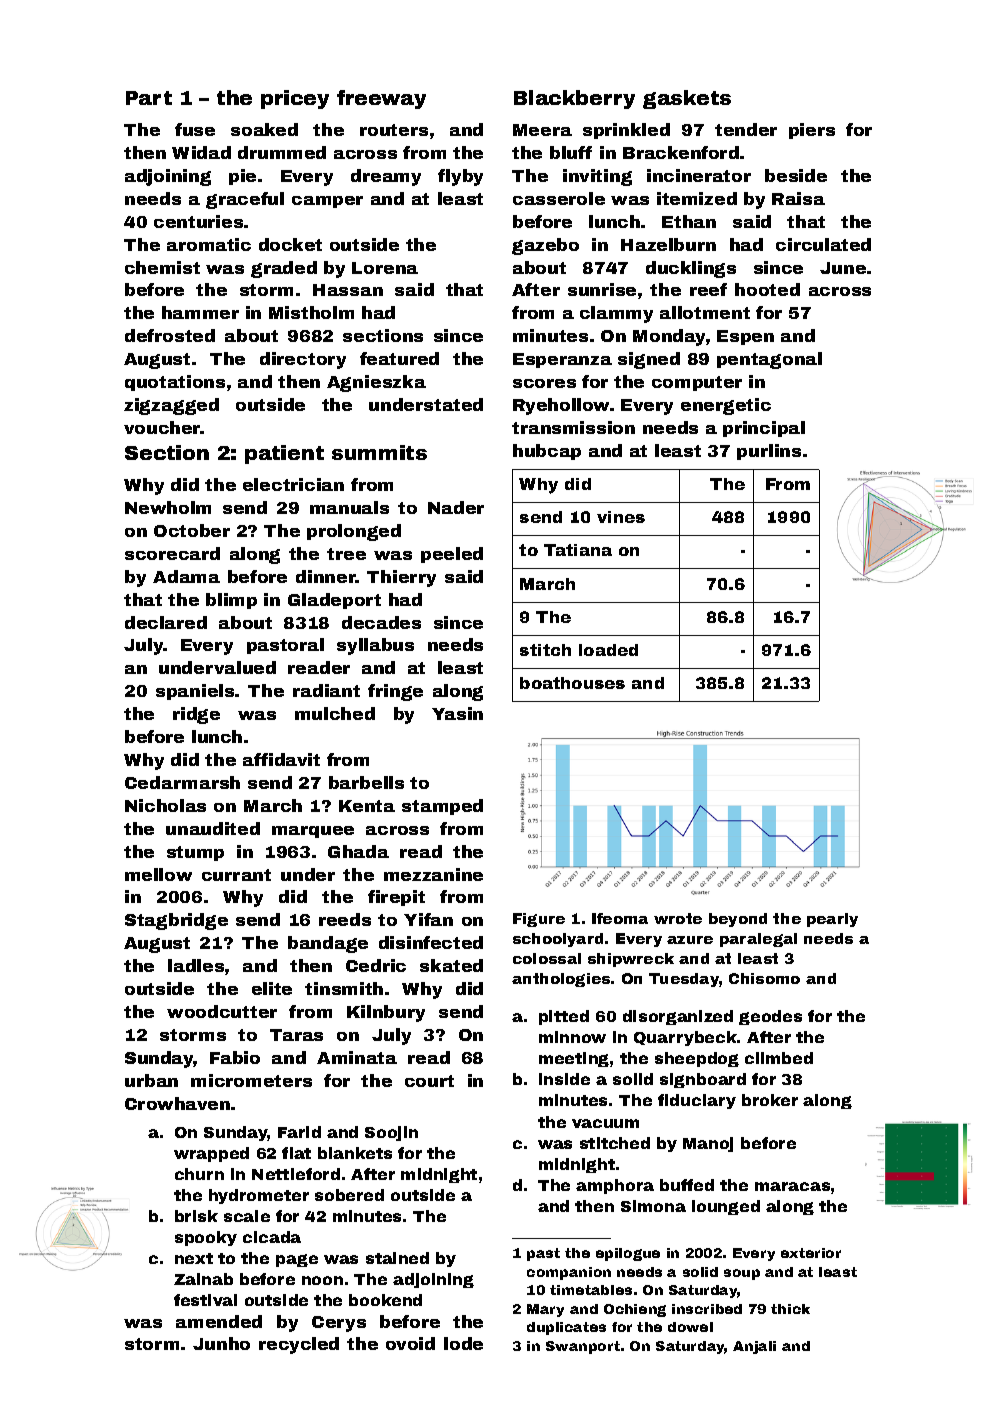  What do you see at coordinates (832, 920) in the image?
I see `pearly` at bounding box center [832, 920].
